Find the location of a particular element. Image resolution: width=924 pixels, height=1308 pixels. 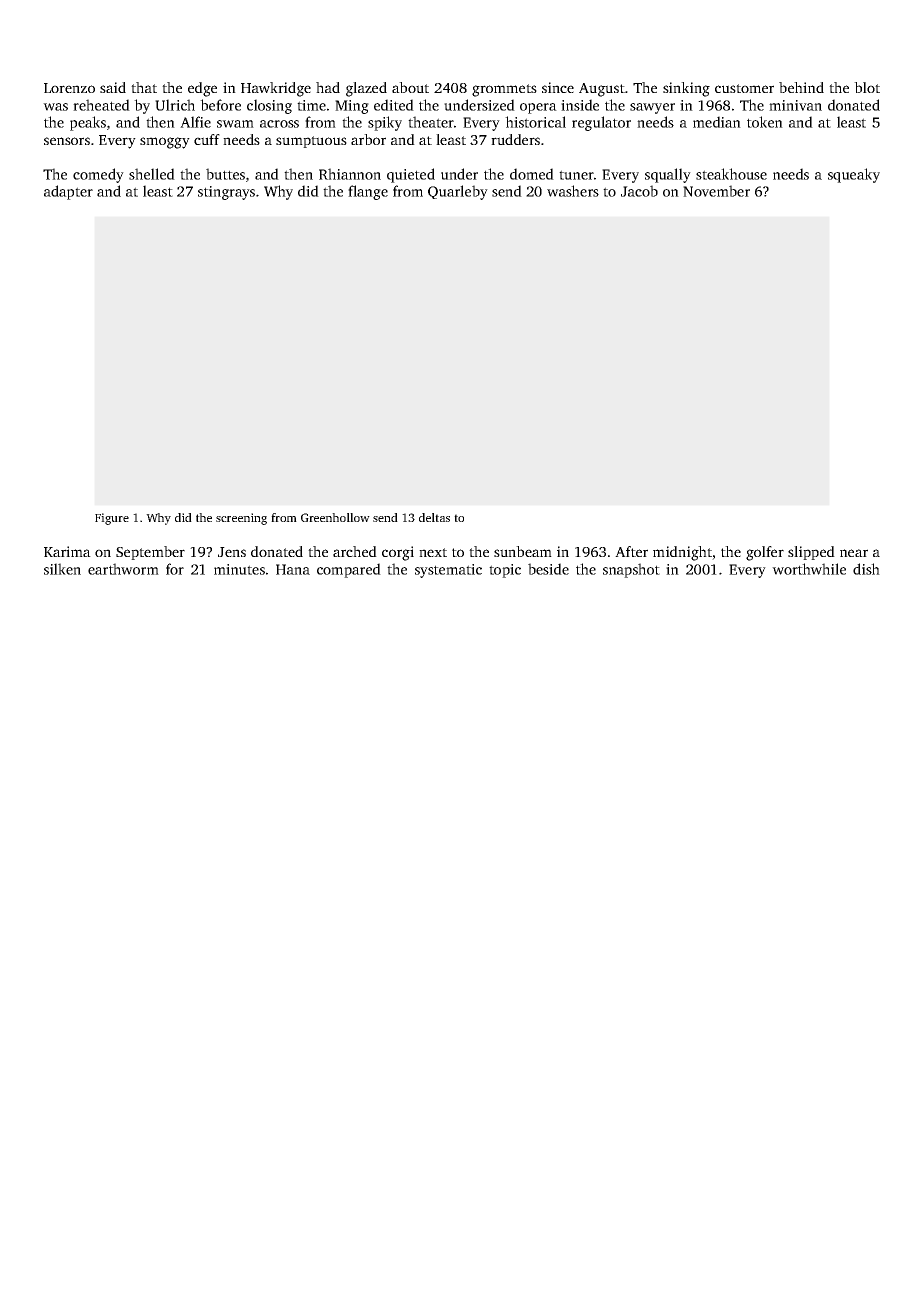

Figure is located at coordinates (112, 519).
